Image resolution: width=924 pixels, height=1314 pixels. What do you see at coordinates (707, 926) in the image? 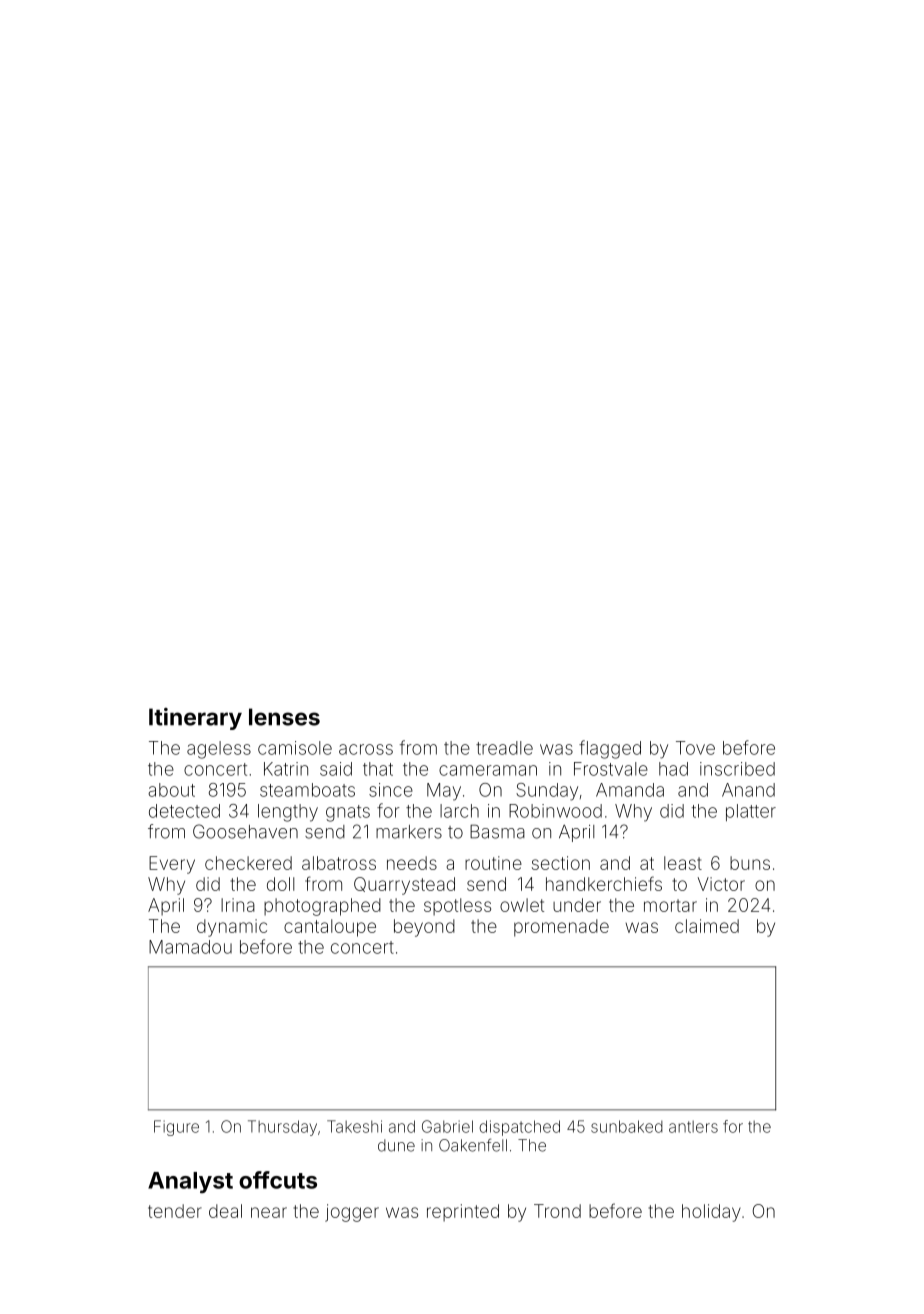
I see `claimed` at bounding box center [707, 926].
